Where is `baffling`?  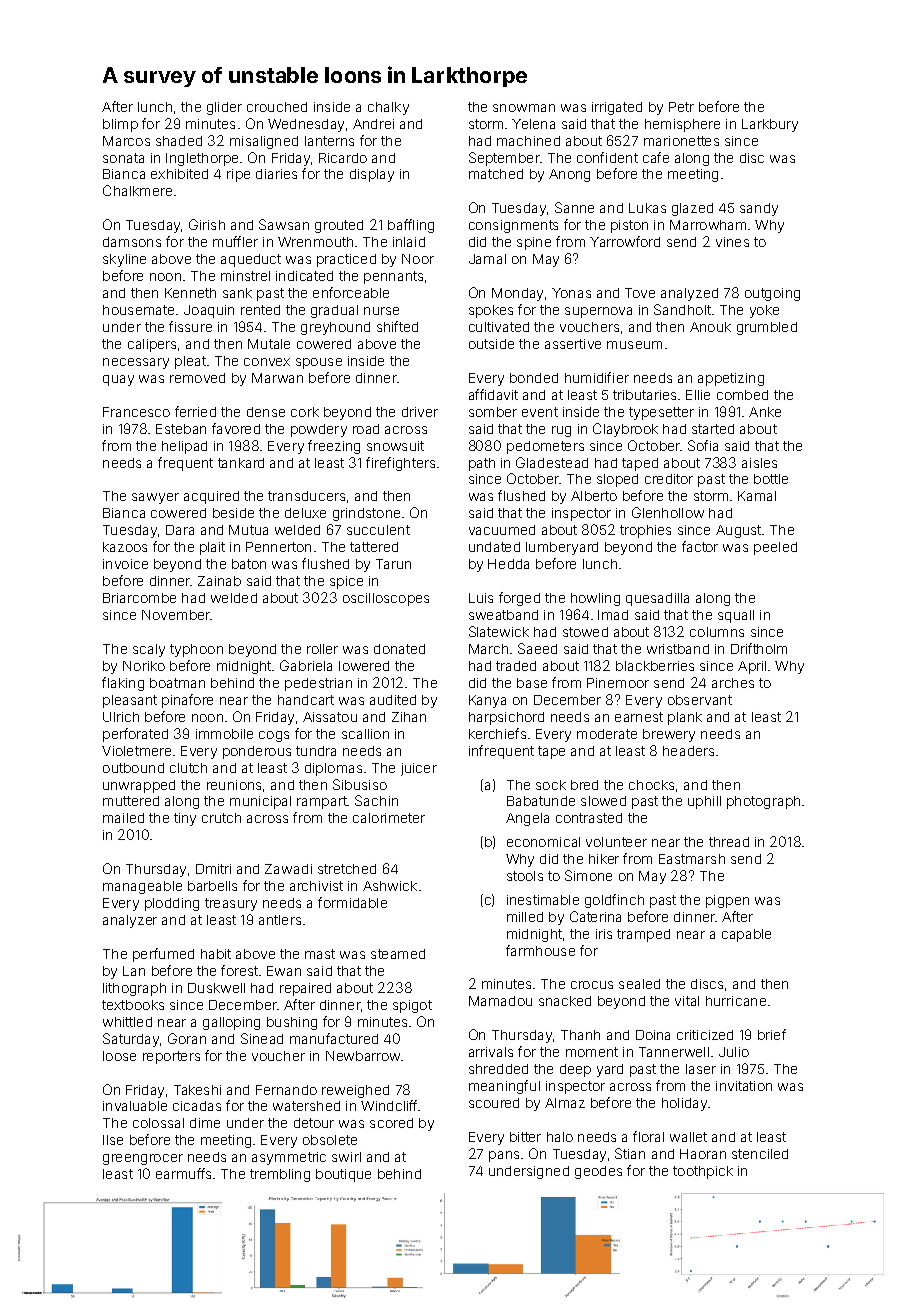 baffling is located at coordinates (411, 226).
